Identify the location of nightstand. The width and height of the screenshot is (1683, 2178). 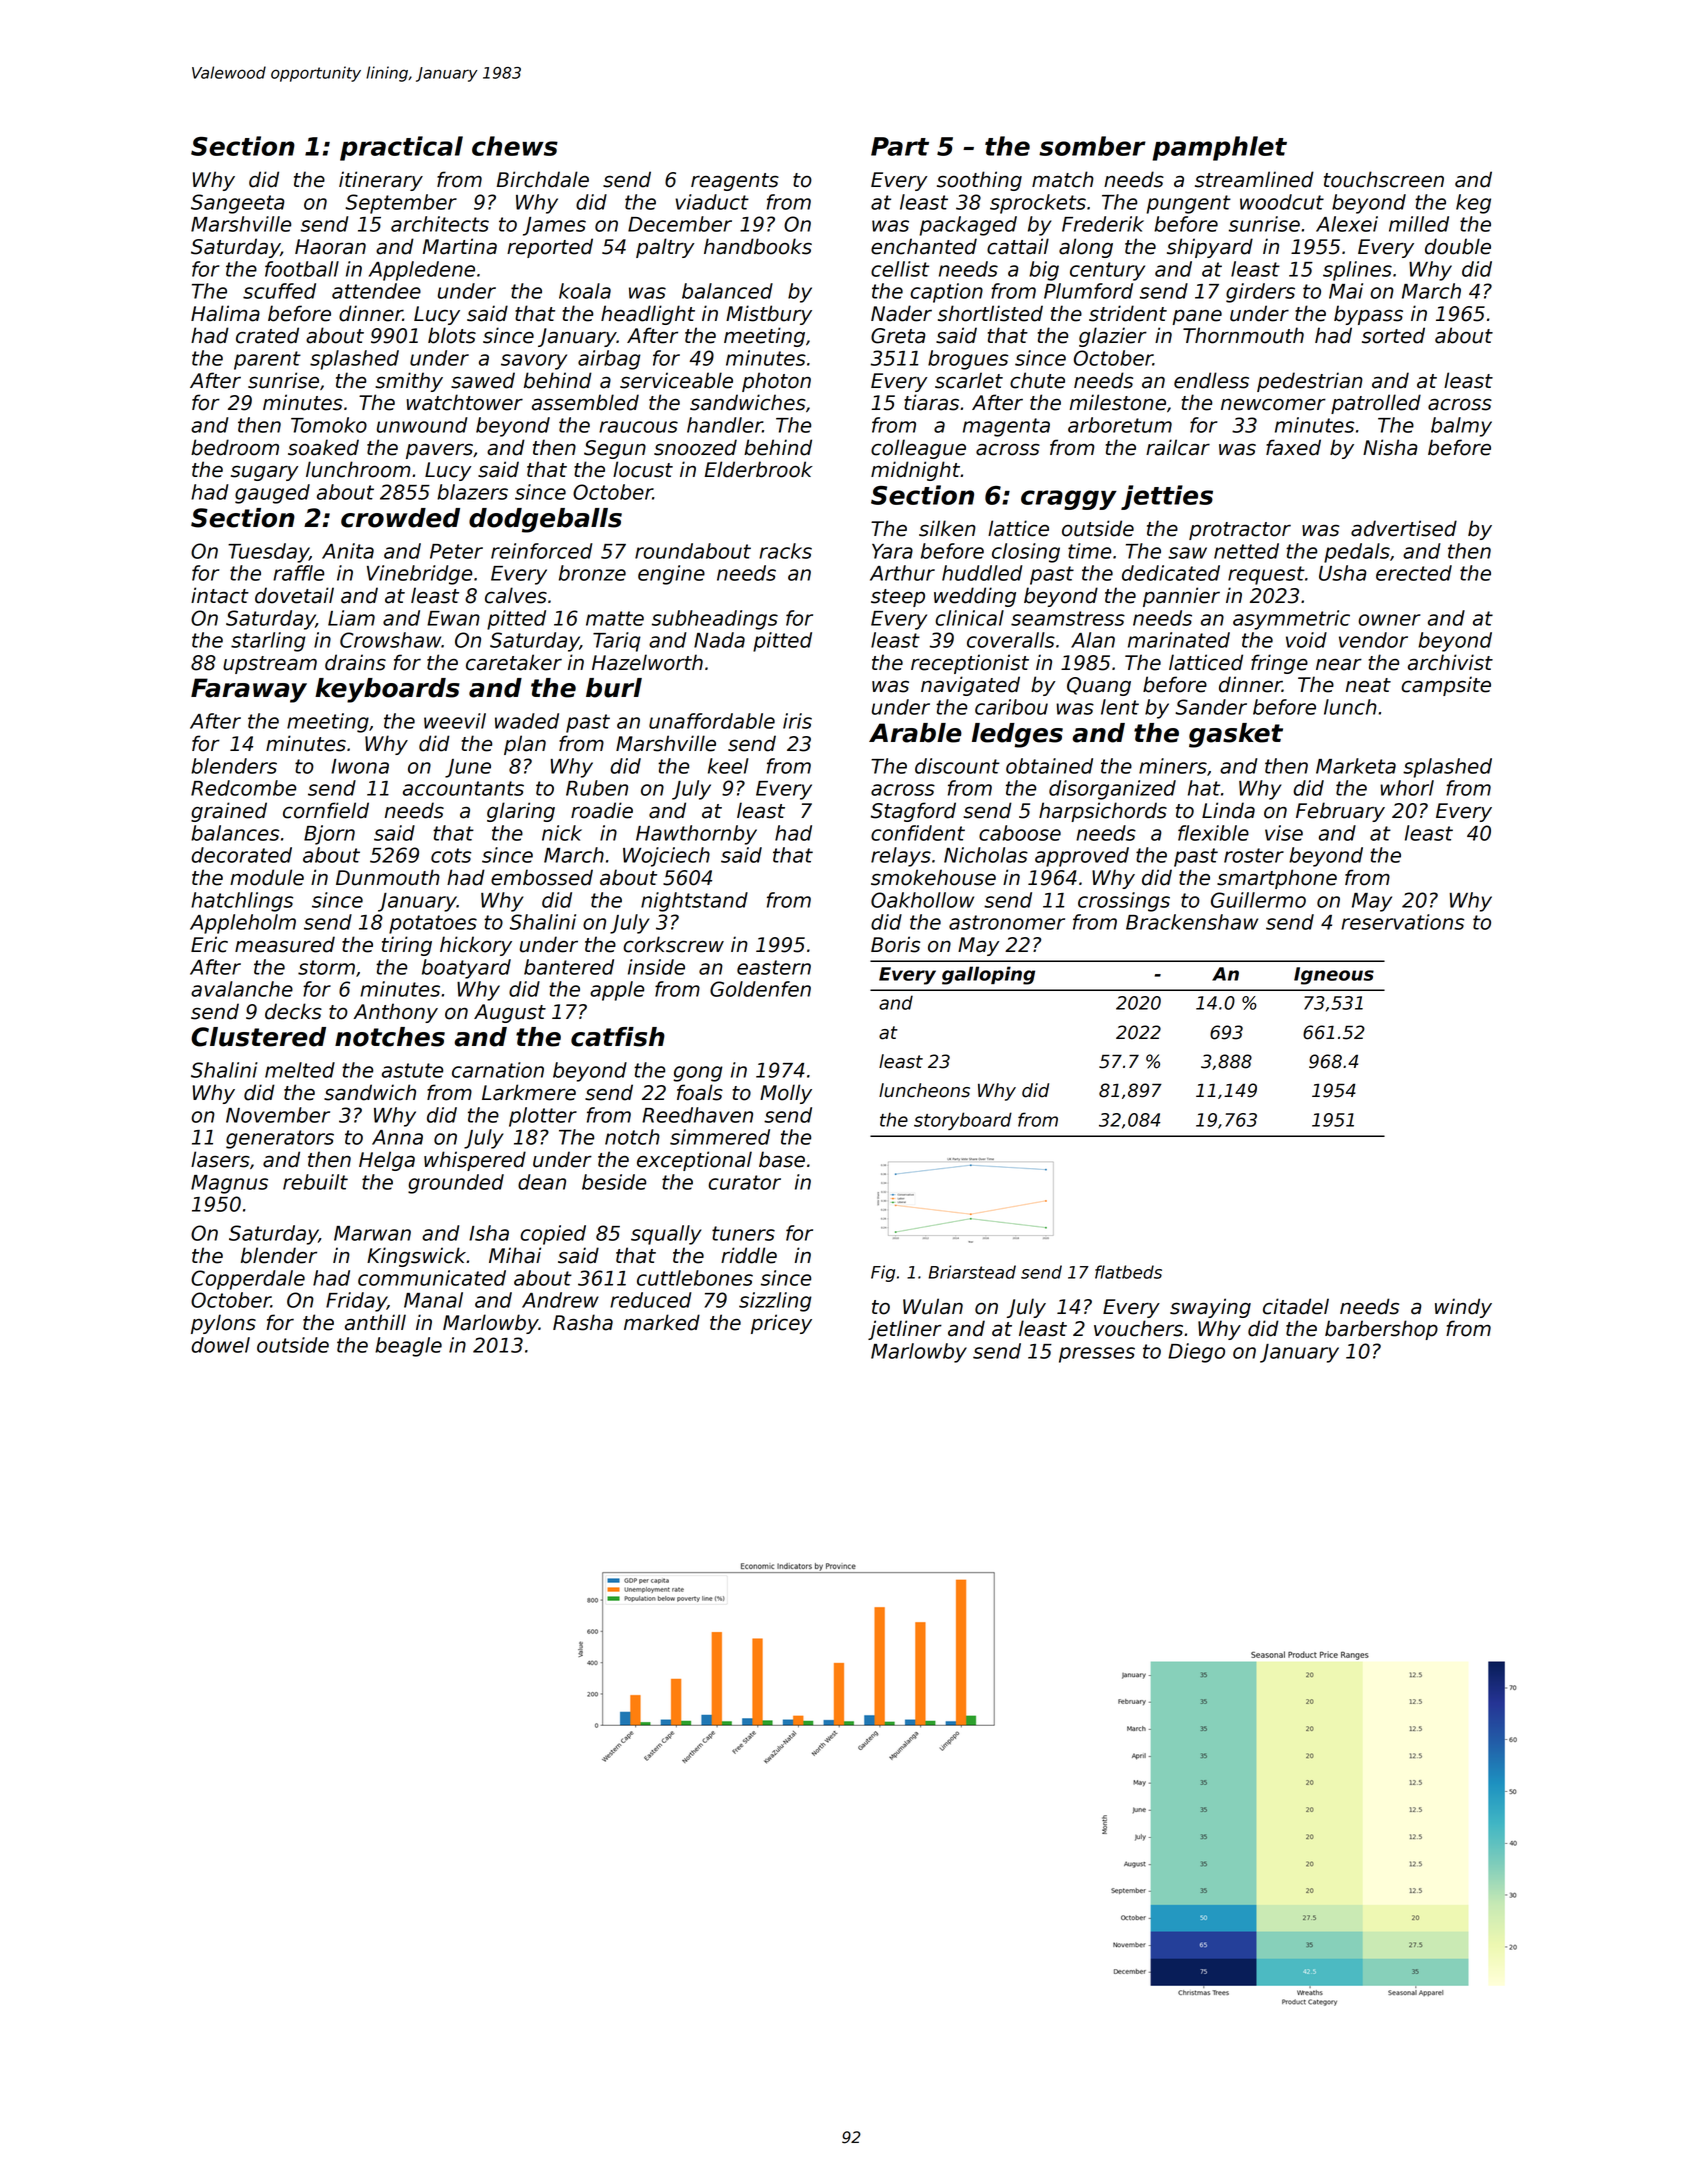
(694, 902).
